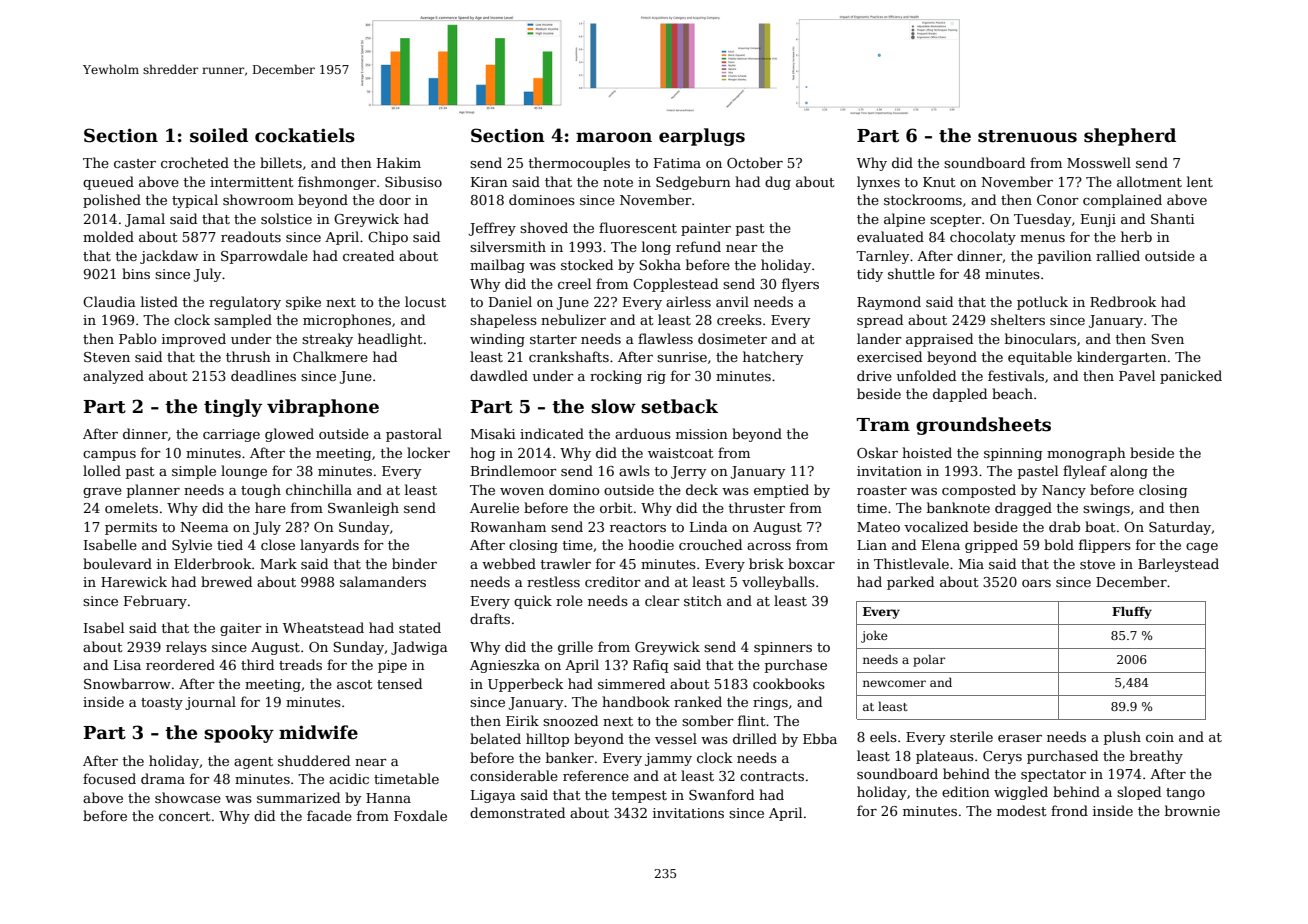  Describe the element at coordinates (1178, 565) in the screenshot. I see `Barleystead` at that location.
